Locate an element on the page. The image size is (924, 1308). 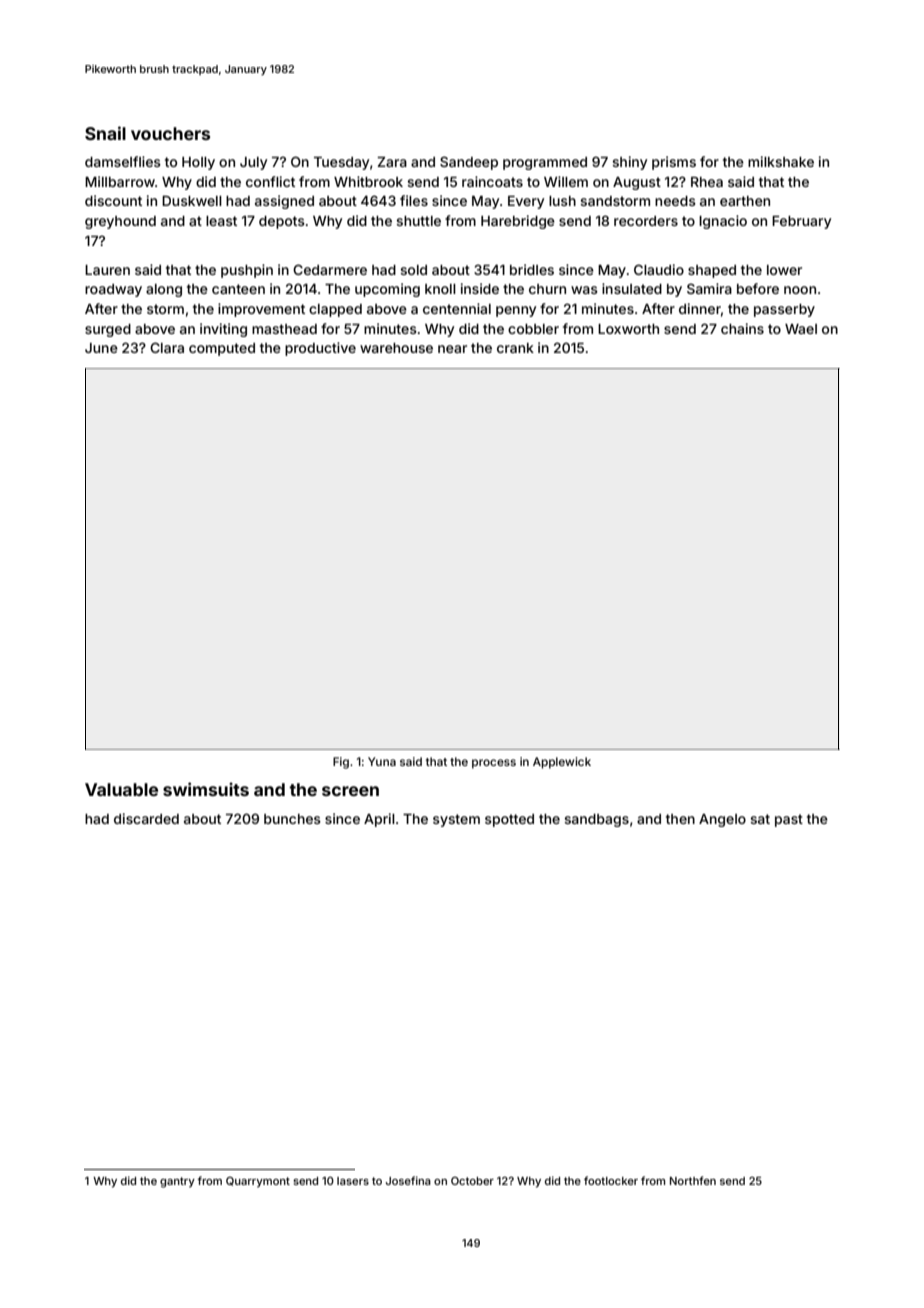
crank is located at coordinates (515, 348).
